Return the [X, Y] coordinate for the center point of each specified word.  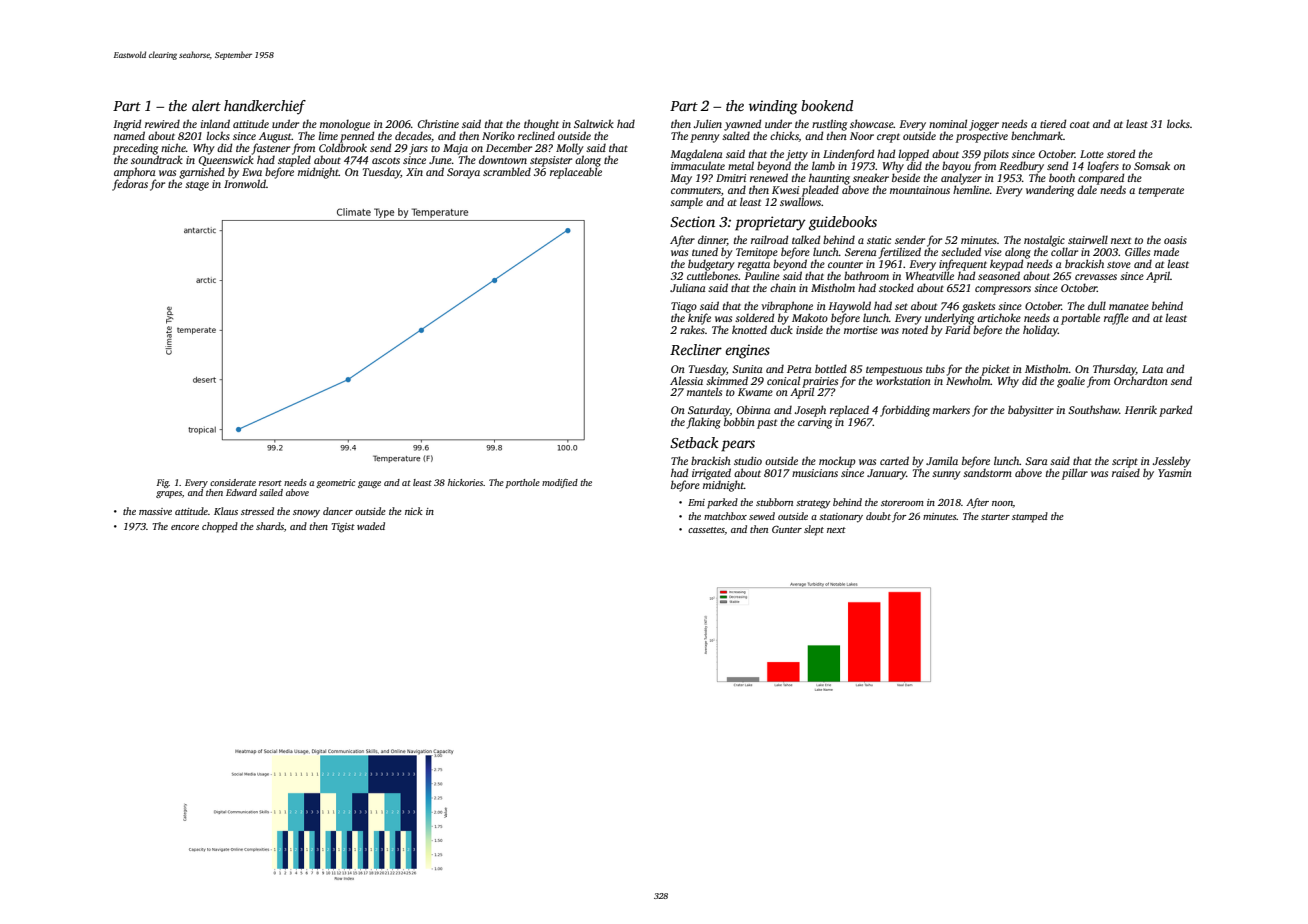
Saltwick [594, 123]
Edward [241, 492]
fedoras [130, 185]
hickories [465, 482]
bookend [827, 105]
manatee [1129, 306]
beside [906, 177]
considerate [233, 482]
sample [686, 203]
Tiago [684, 307]
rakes [692, 329]
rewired [162, 123]
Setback [694, 442]
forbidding [905, 411]
